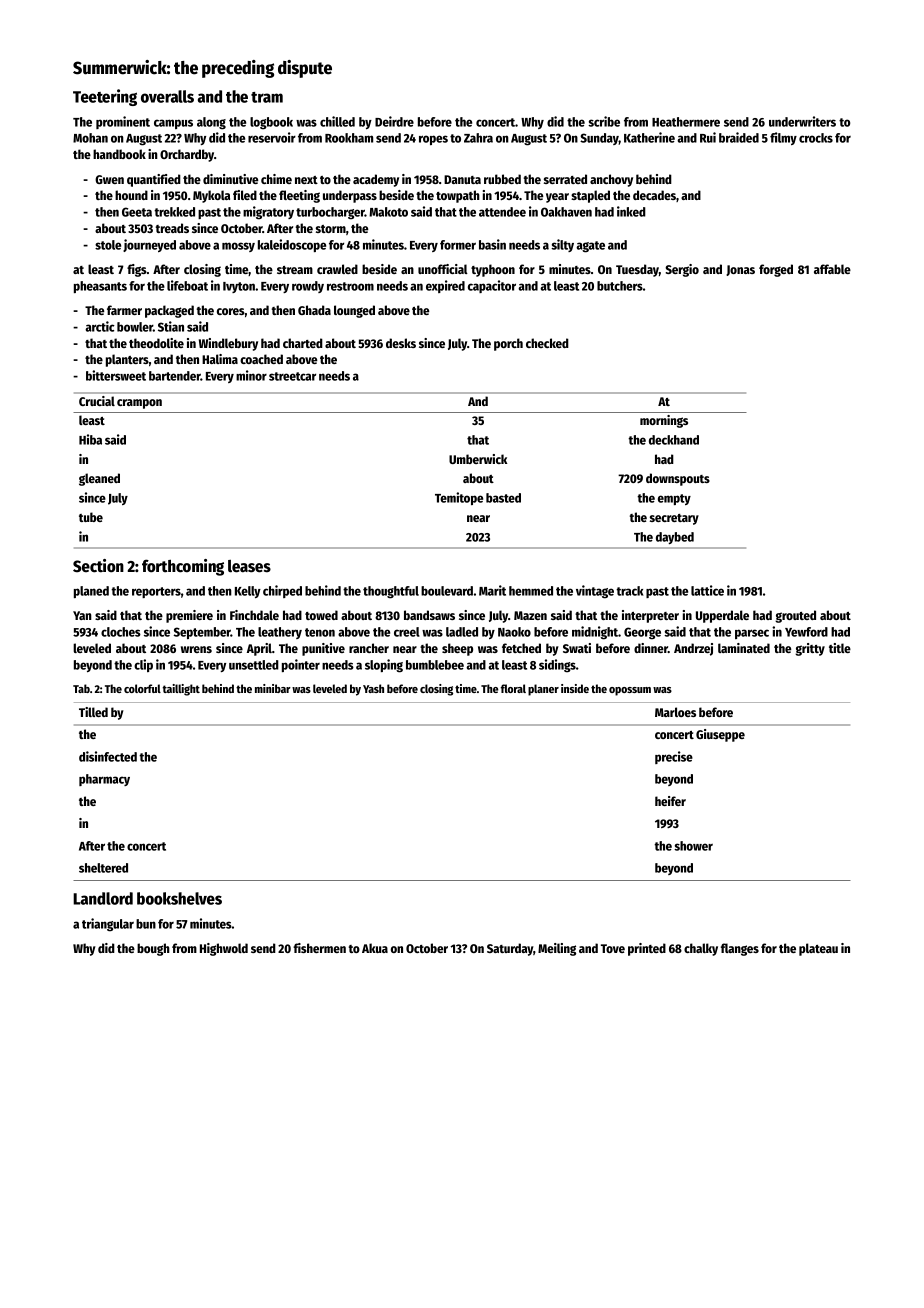  What do you see at coordinates (156, 343) in the image?
I see `theodolite` at bounding box center [156, 343].
